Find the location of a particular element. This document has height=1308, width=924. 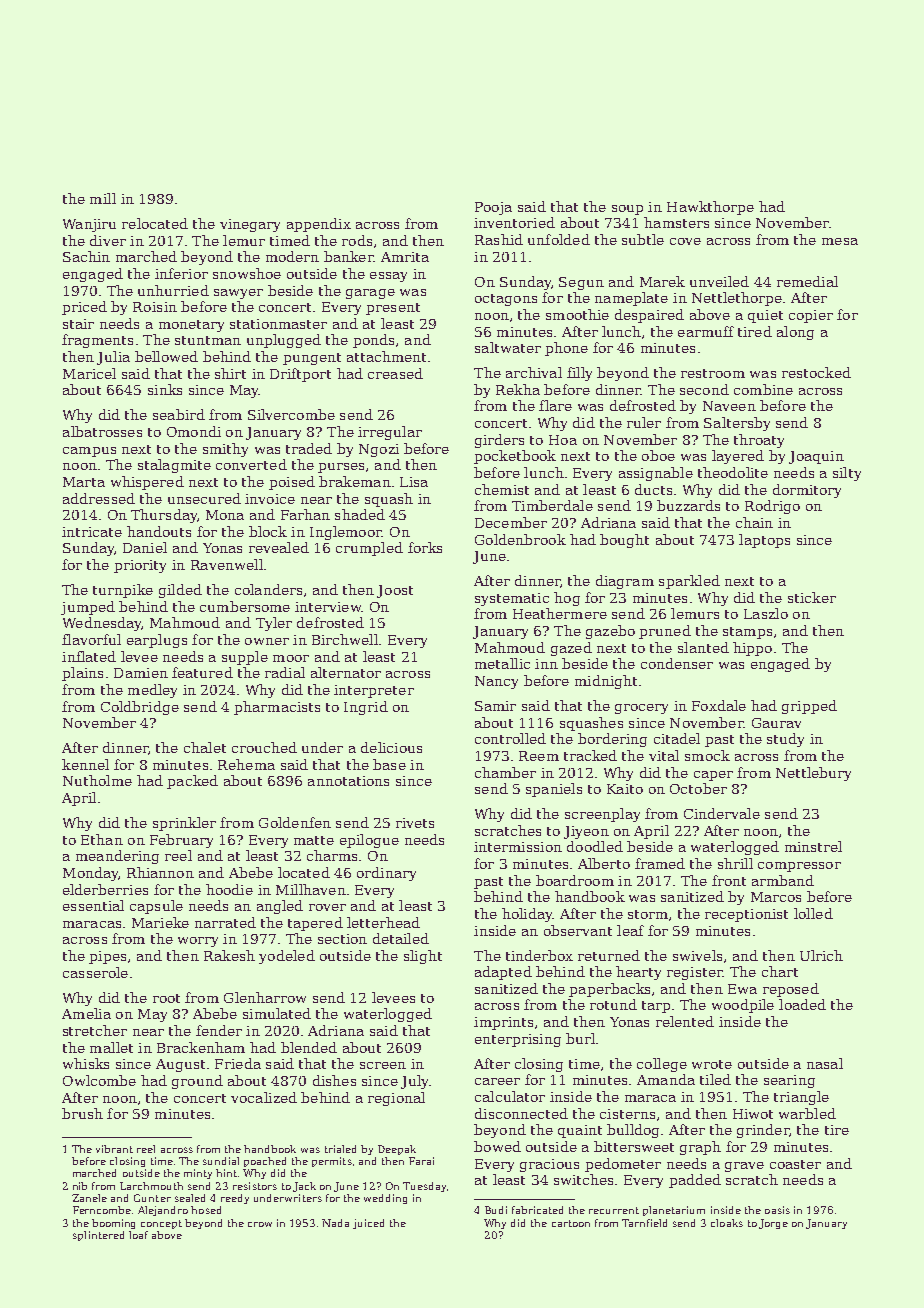

loaf is located at coordinates (138, 1235).
